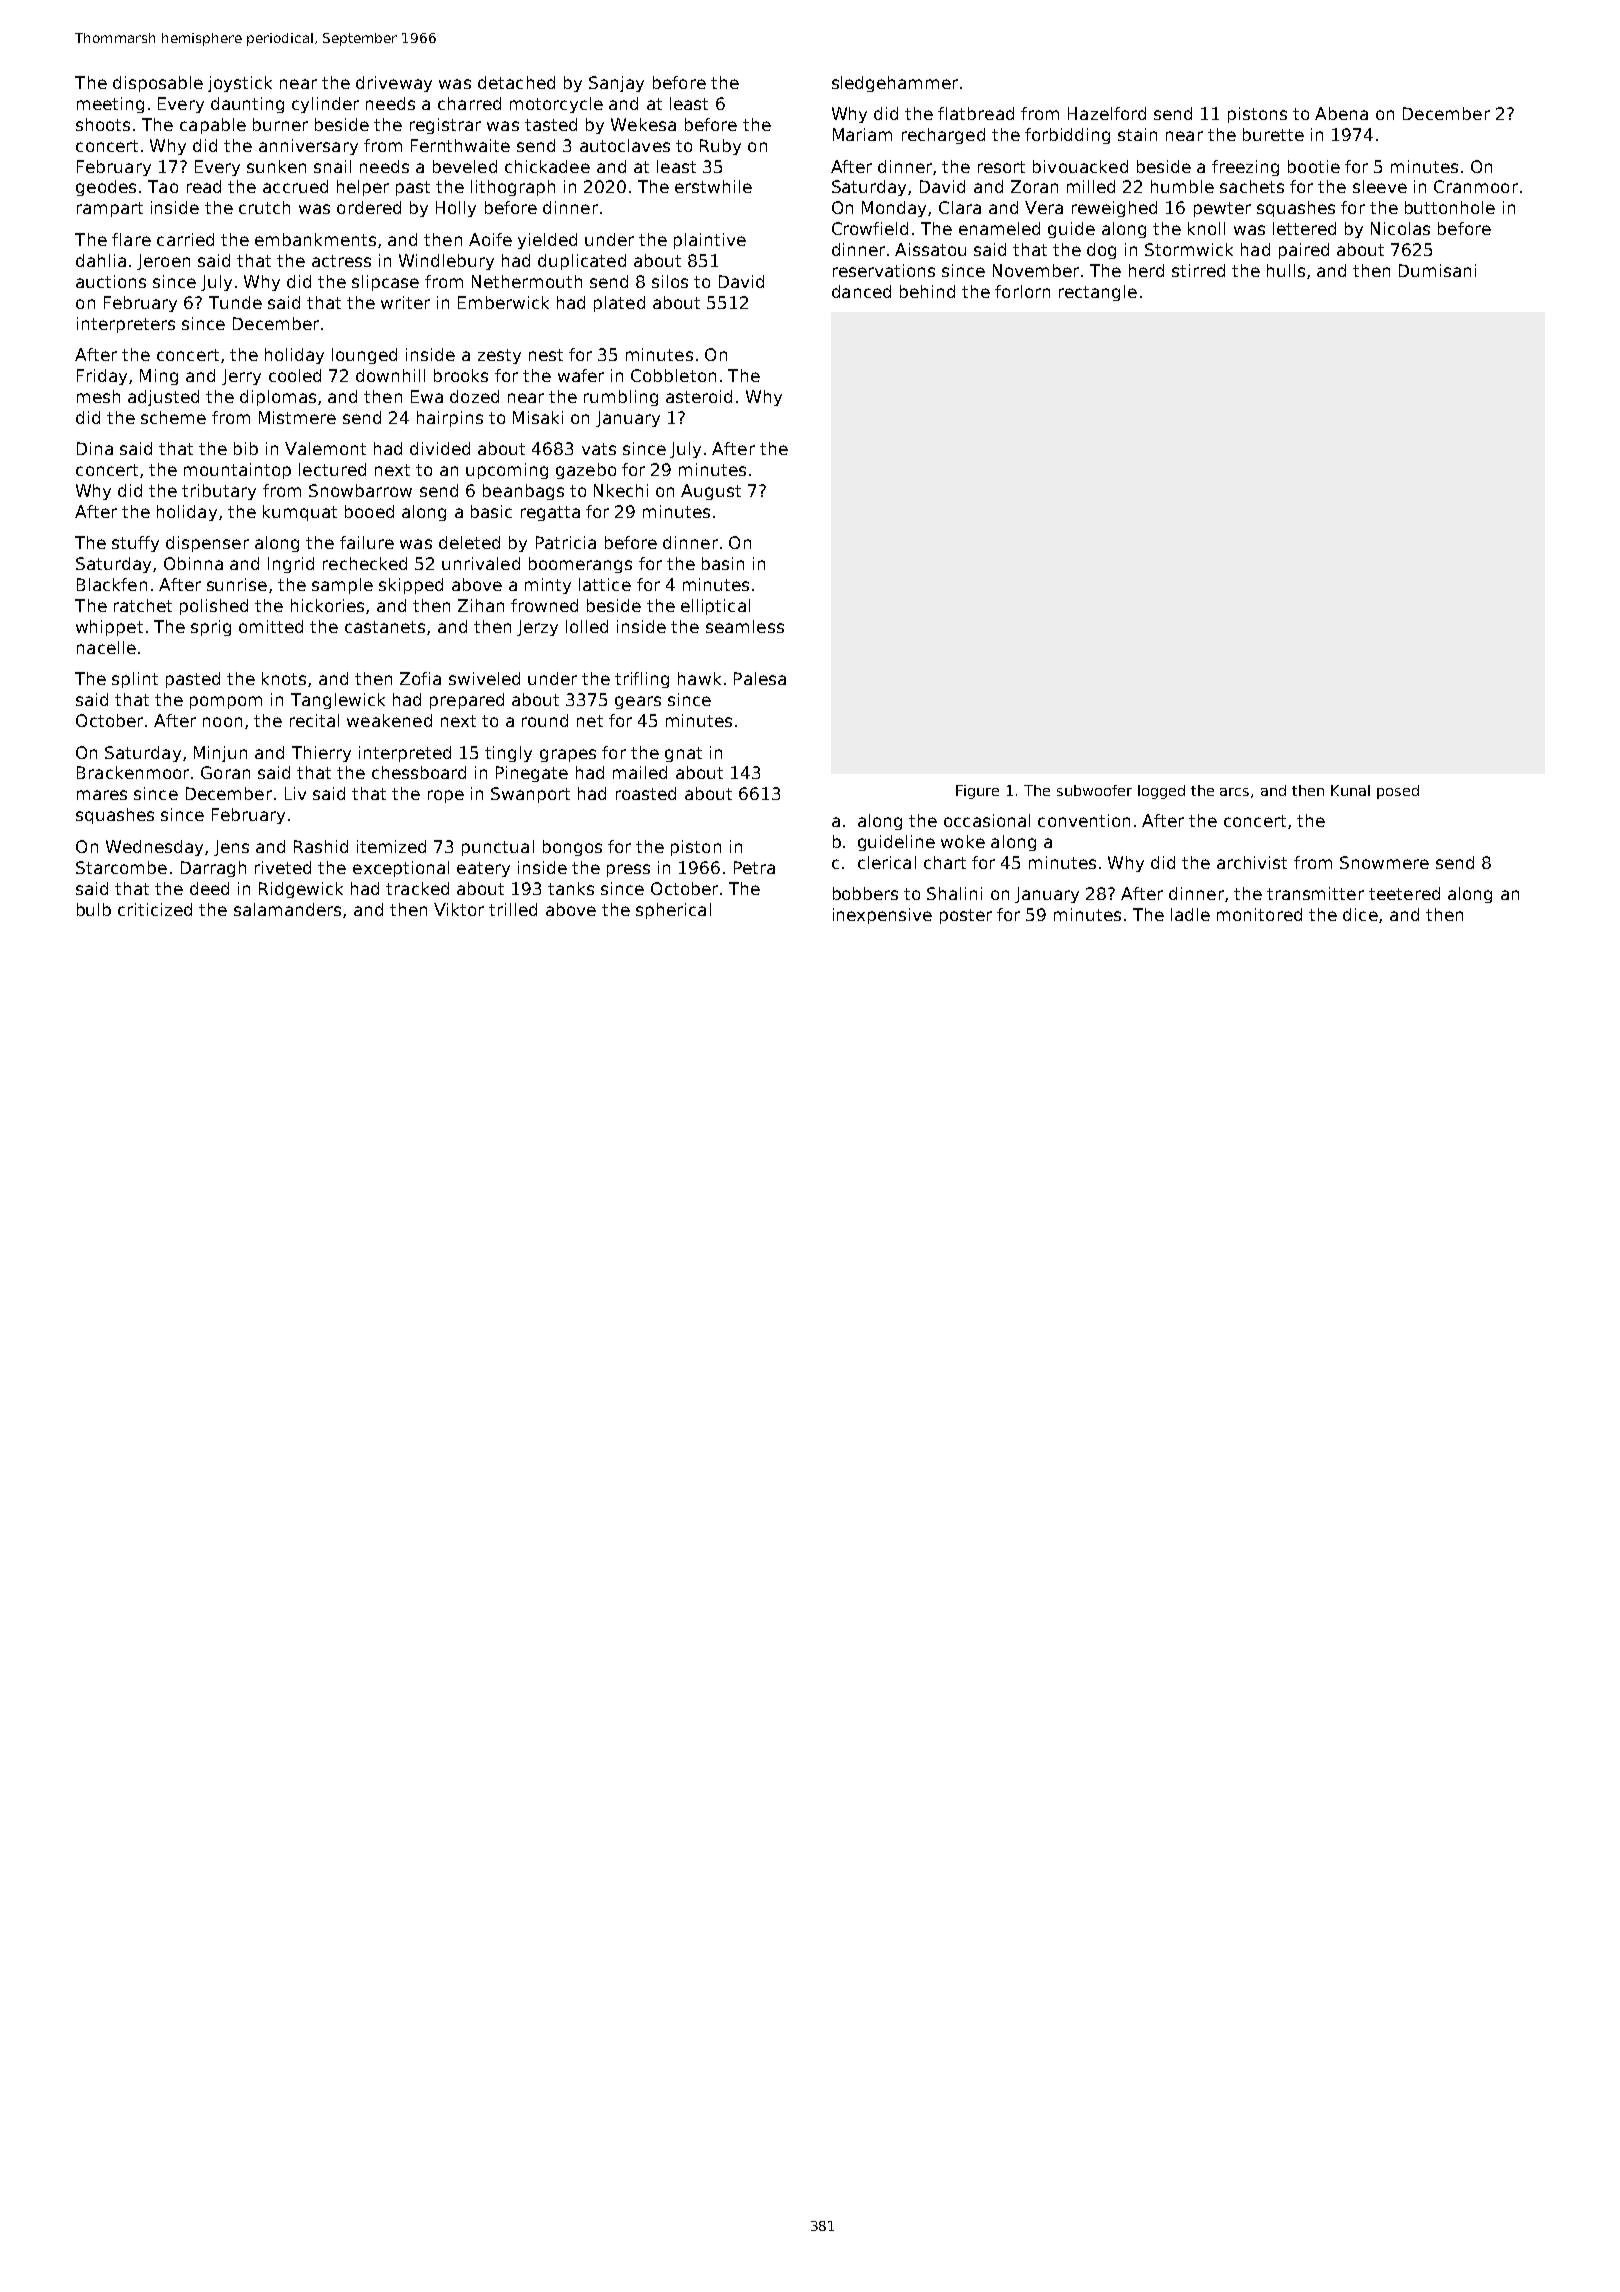 The width and height of the screenshot is (1620, 2292). What do you see at coordinates (135, 544) in the screenshot?
I see `stuffy` at bounding box center [135, 544].
